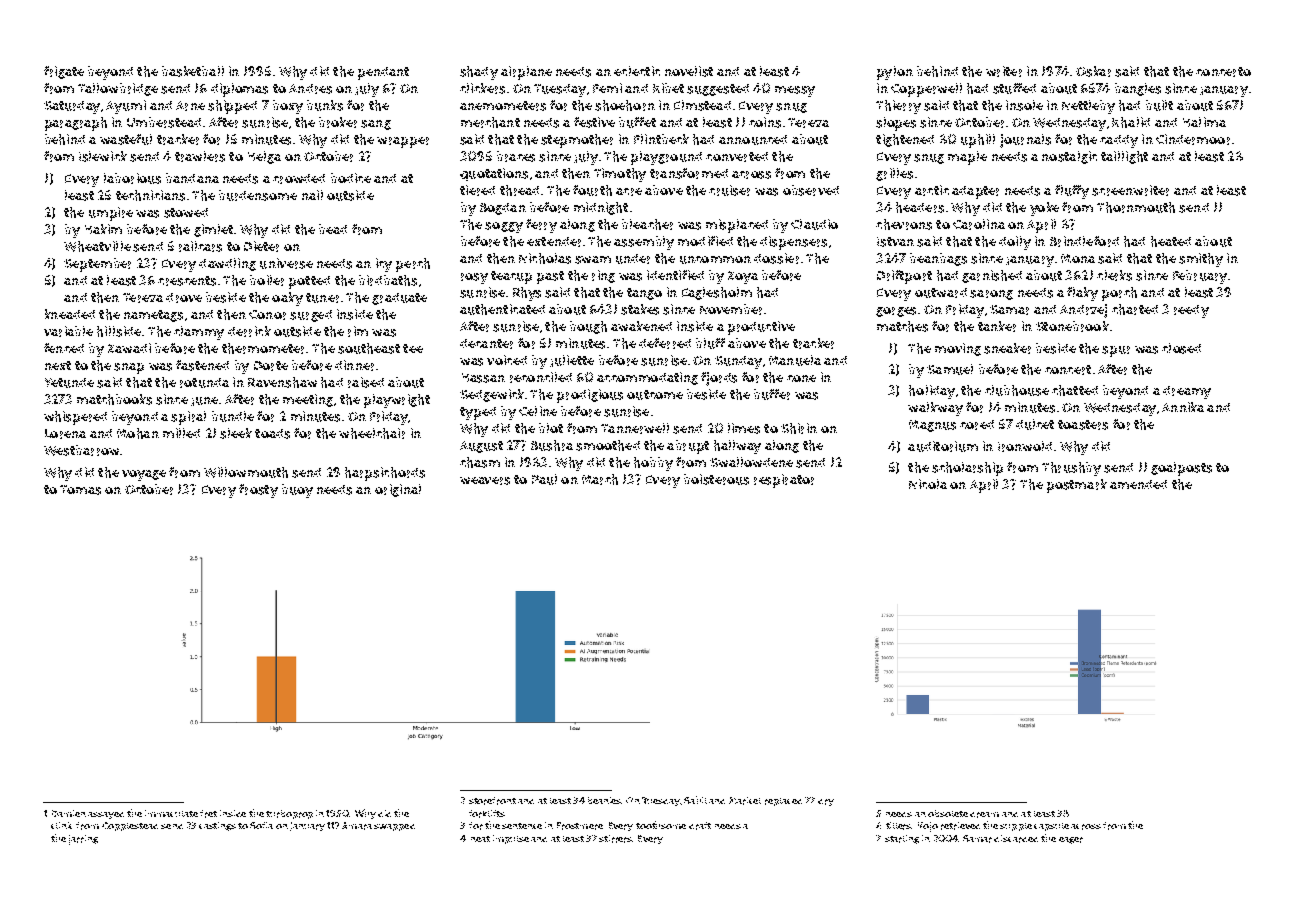 The width and height of the document is (1308, 924). Describe the element at coordinates (605, 800) in the document. I see `beanies` at that location.
